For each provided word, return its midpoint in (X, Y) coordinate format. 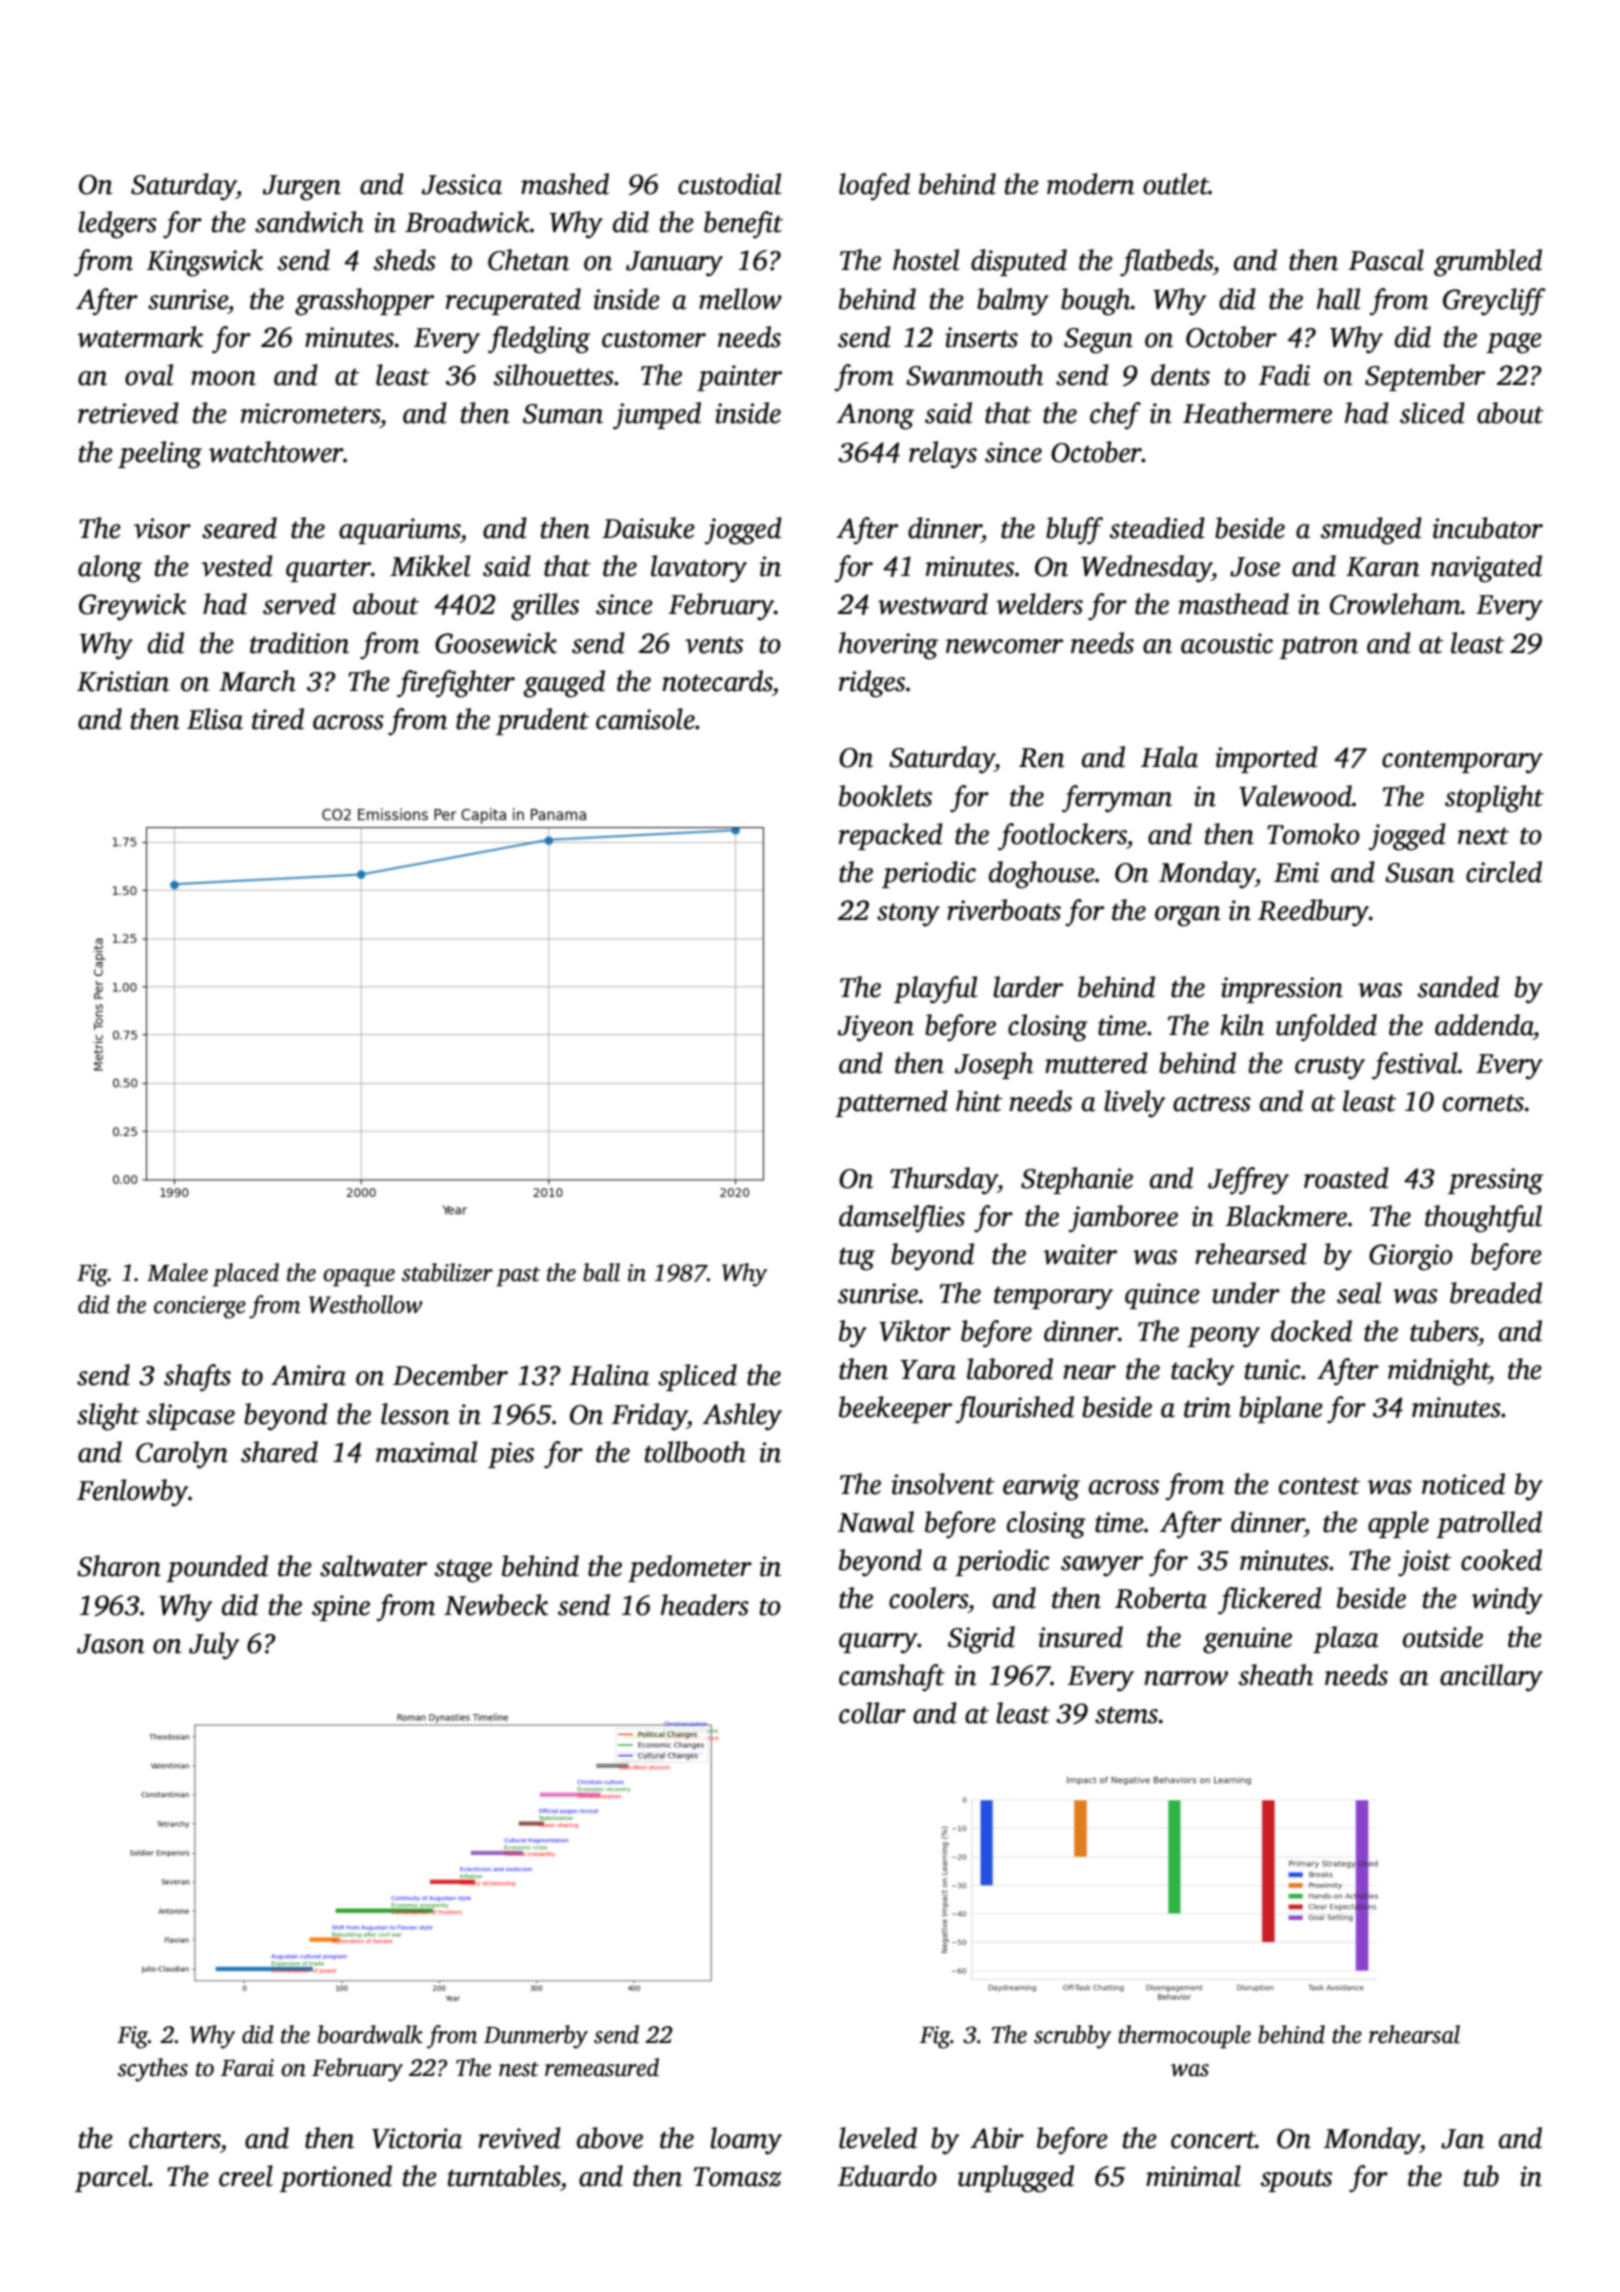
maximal (426, 1452)
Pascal (1386, 260)
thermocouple (1184, 2037)
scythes (153, 2070)
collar (872, 1713)
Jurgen (302, 188)
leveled (878, 2138)
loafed (874, 187)
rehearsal (1414, 2034)
